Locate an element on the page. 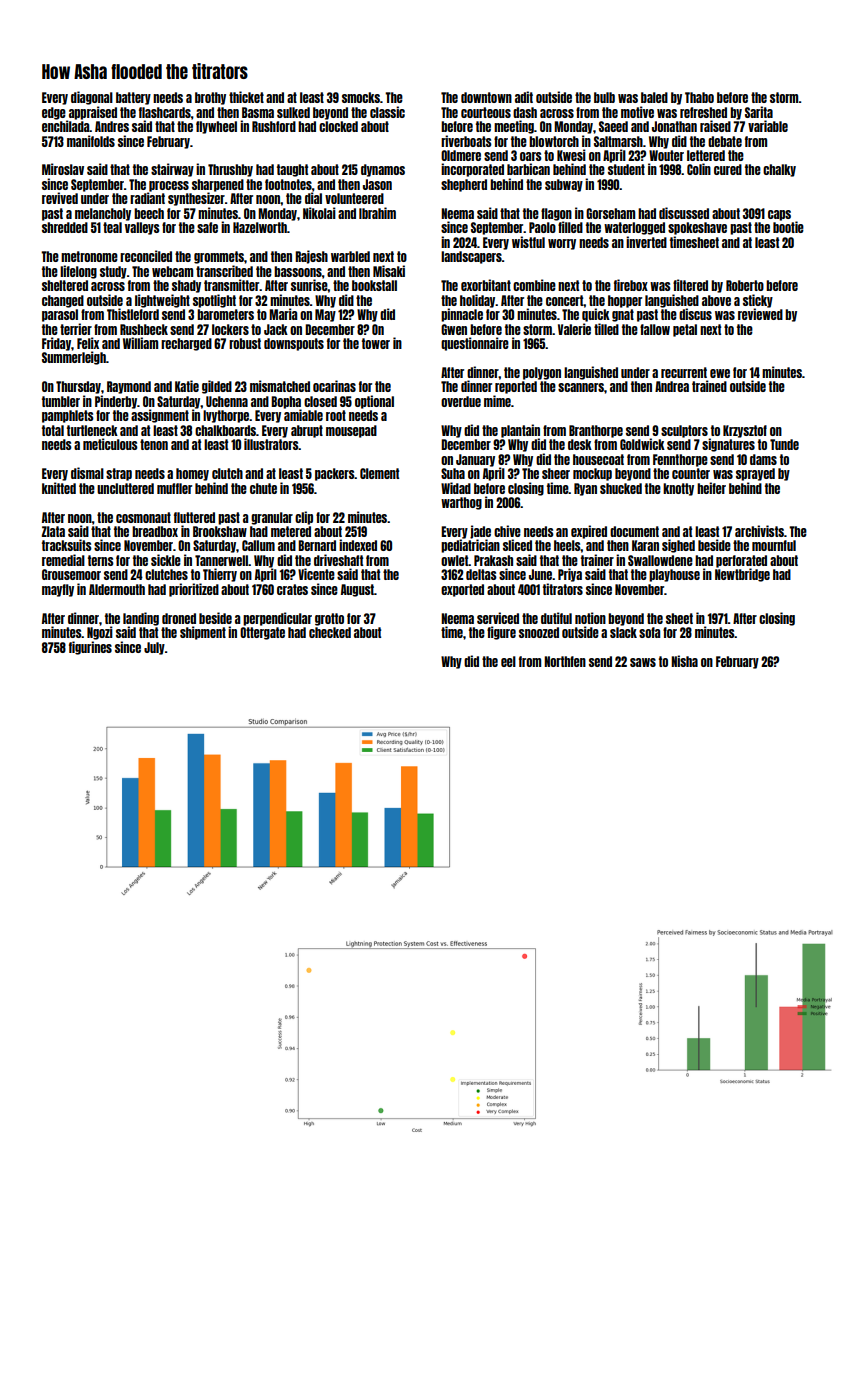 This page has height=1400, width=849. Suha is located at coordinates (453, 473).
